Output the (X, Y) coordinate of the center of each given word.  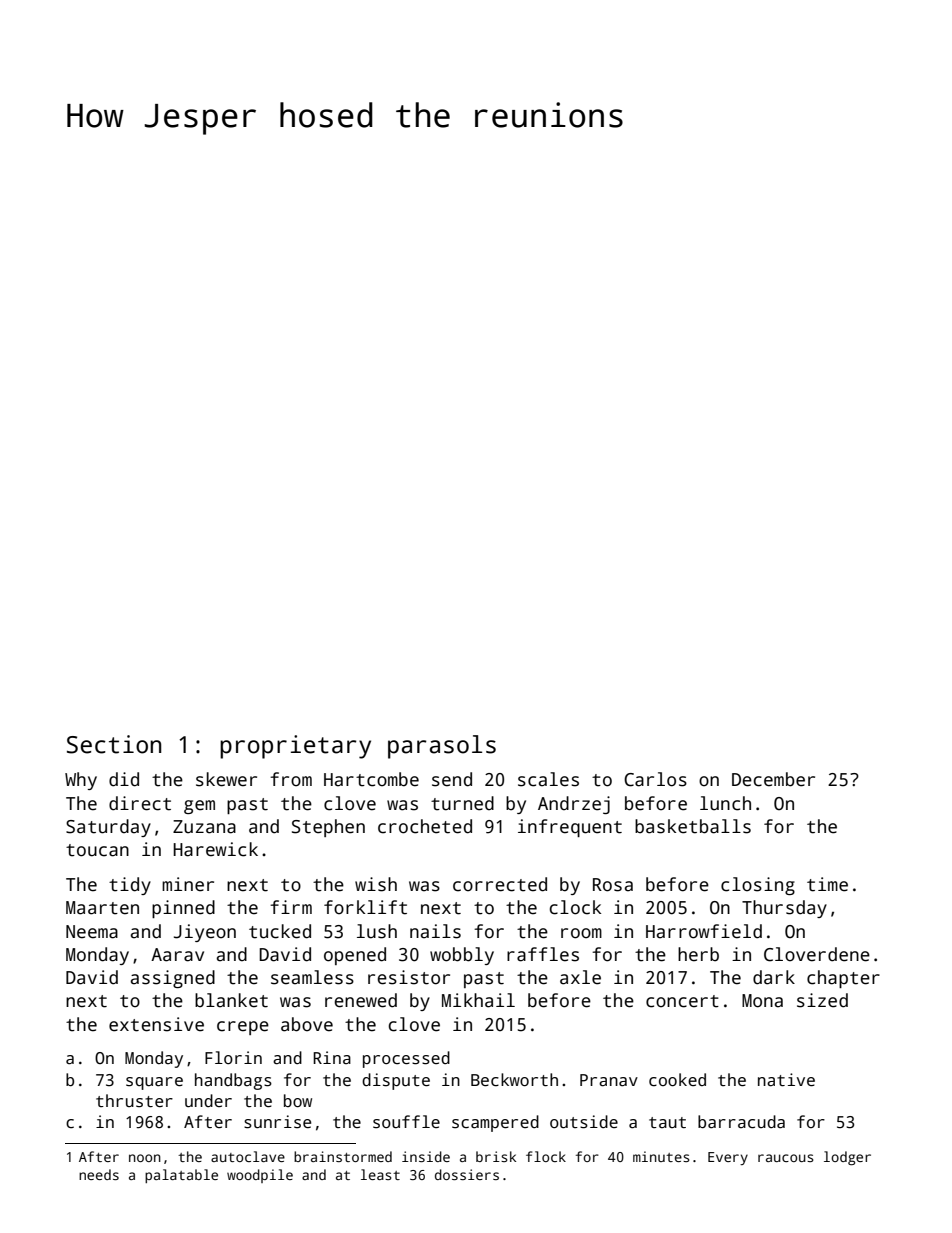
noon (145, 1158)
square (154, 1083)
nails (435, 931)
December (773, 779)
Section (114, 744)
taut (667, 1122)
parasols (442, 747)
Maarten (102, 908)
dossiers (467, 1174)
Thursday (784, 909)
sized (822, 1000)
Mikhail (478, 1000)
